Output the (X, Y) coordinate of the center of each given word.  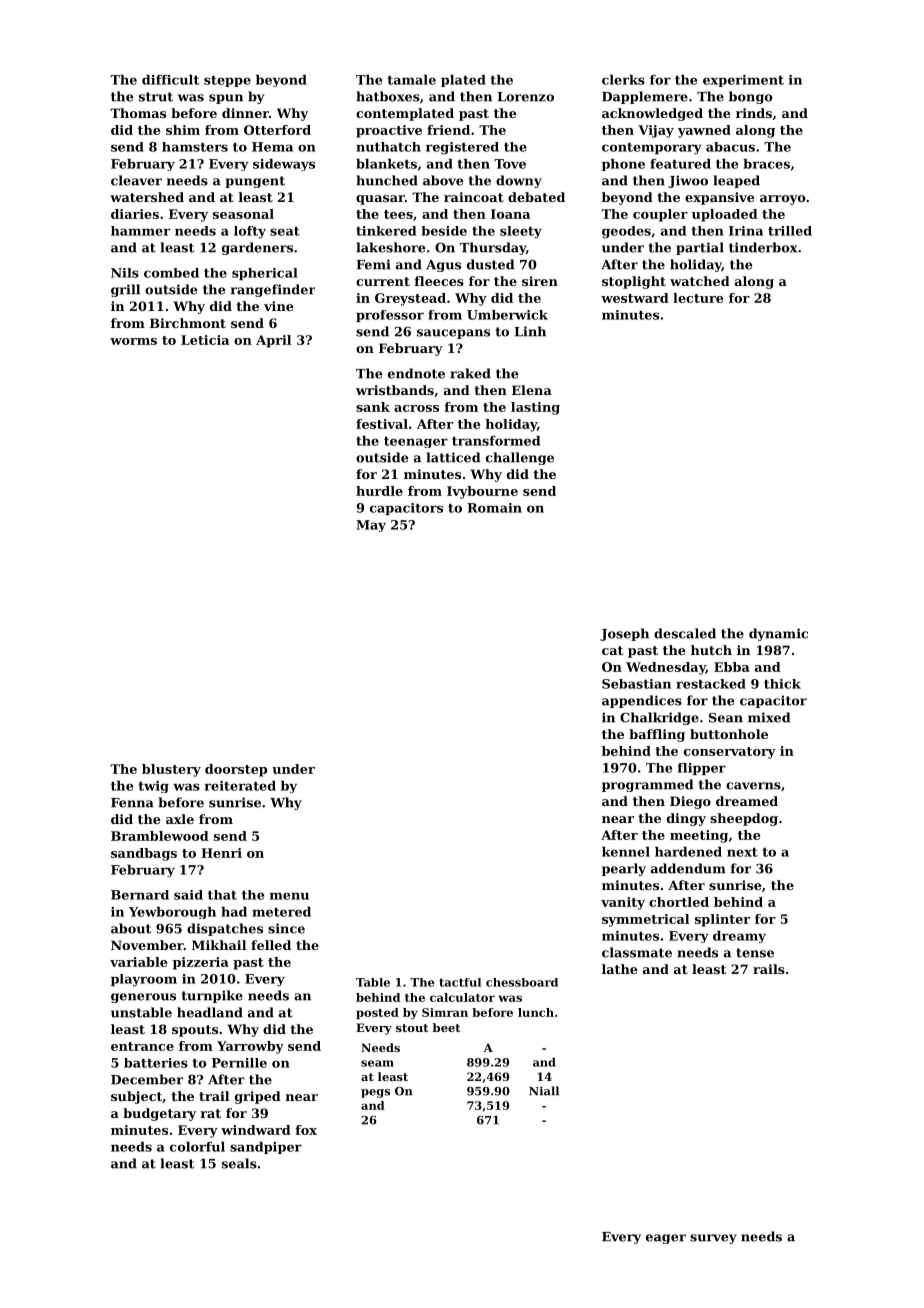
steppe (227, 81)
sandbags (144, 854)
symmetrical (645, 920)
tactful (460, 982)
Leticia (205, 340)
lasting (535, 408)
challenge (520, 458)
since (286, 928)
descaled (685, 633)
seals (239, 1163)
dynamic (778, 634)
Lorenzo (525, 97)
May (371, 526)
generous (143, 998)
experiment (743, 81)
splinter (722, 920)
